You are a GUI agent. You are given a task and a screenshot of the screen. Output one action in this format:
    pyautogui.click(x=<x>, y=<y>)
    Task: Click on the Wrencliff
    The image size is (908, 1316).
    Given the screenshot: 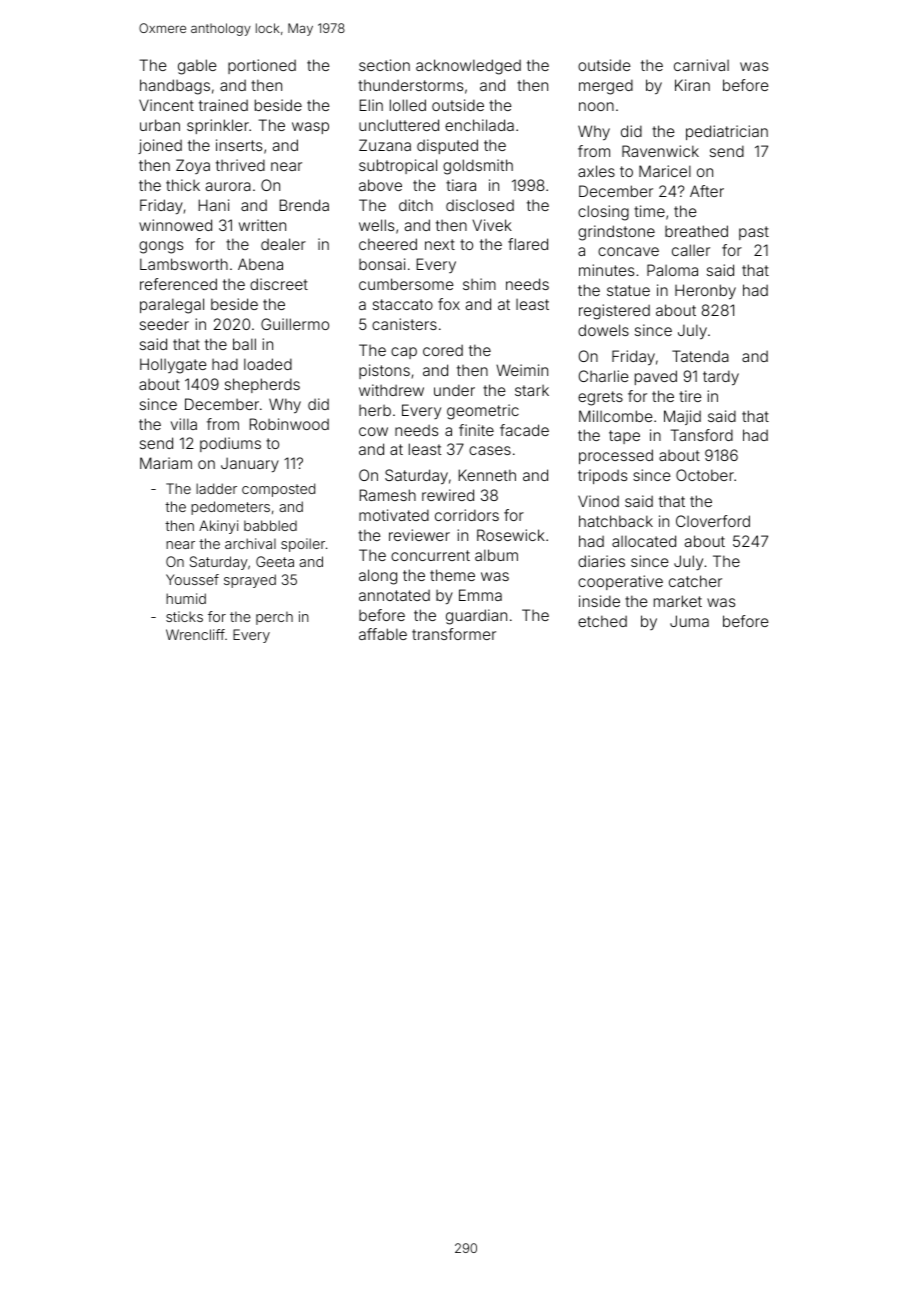 What is the action you would take?
    pyautogui.click(x=195, y=634)
